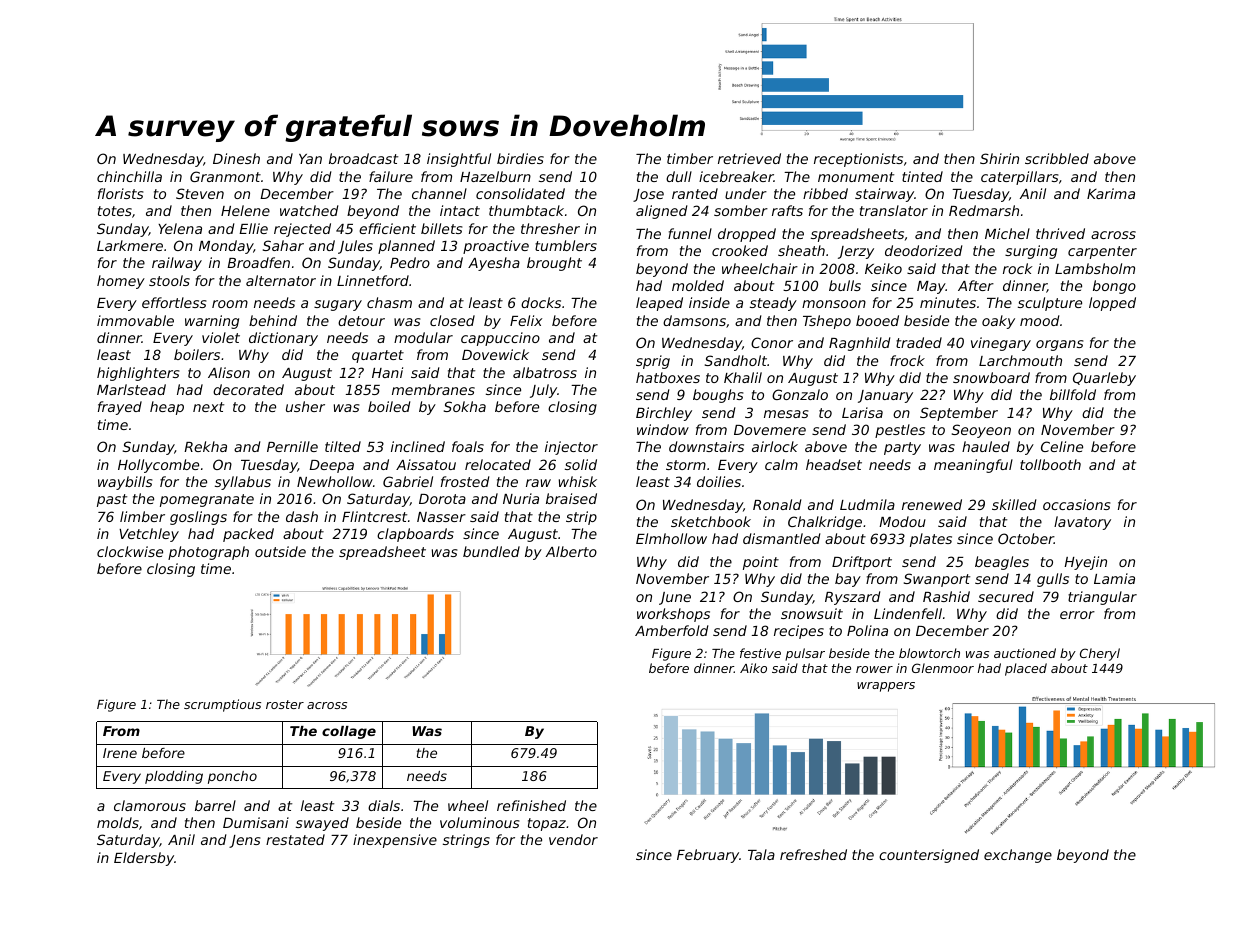  I want to click on oaky, so click(998, 322).
